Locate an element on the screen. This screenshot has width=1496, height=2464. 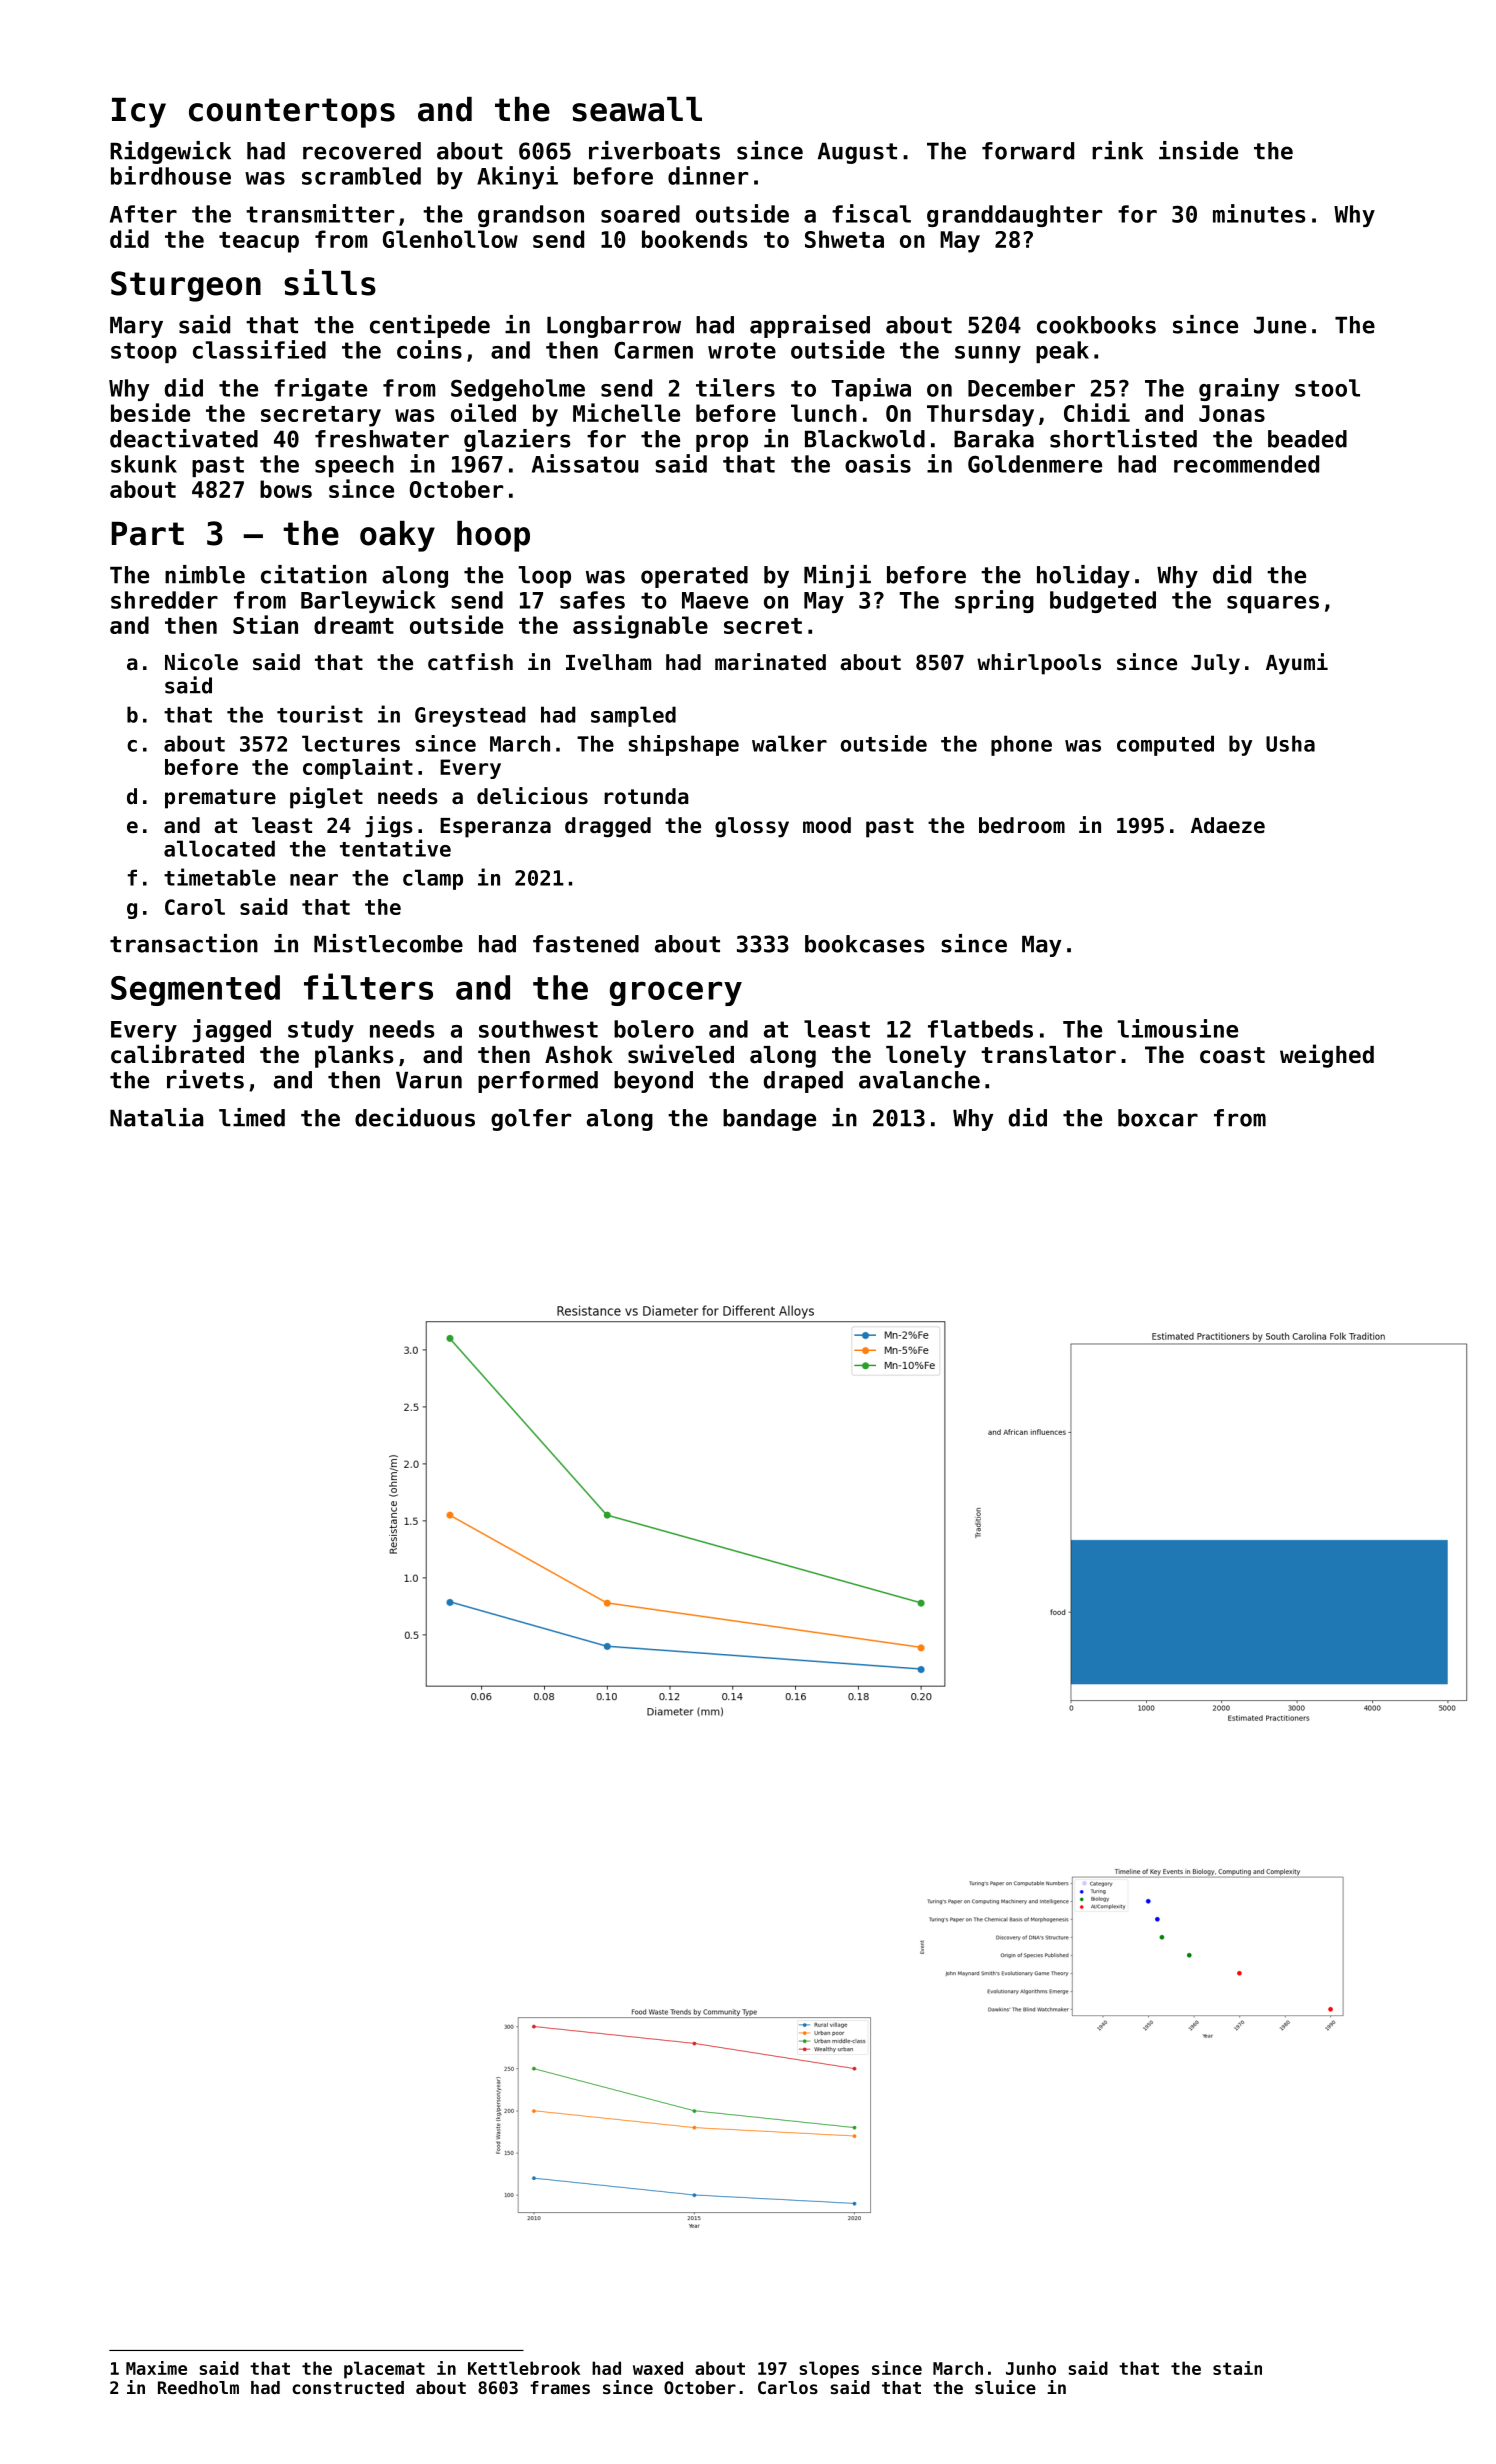
constructed is located at coordinates (348, 2387).
